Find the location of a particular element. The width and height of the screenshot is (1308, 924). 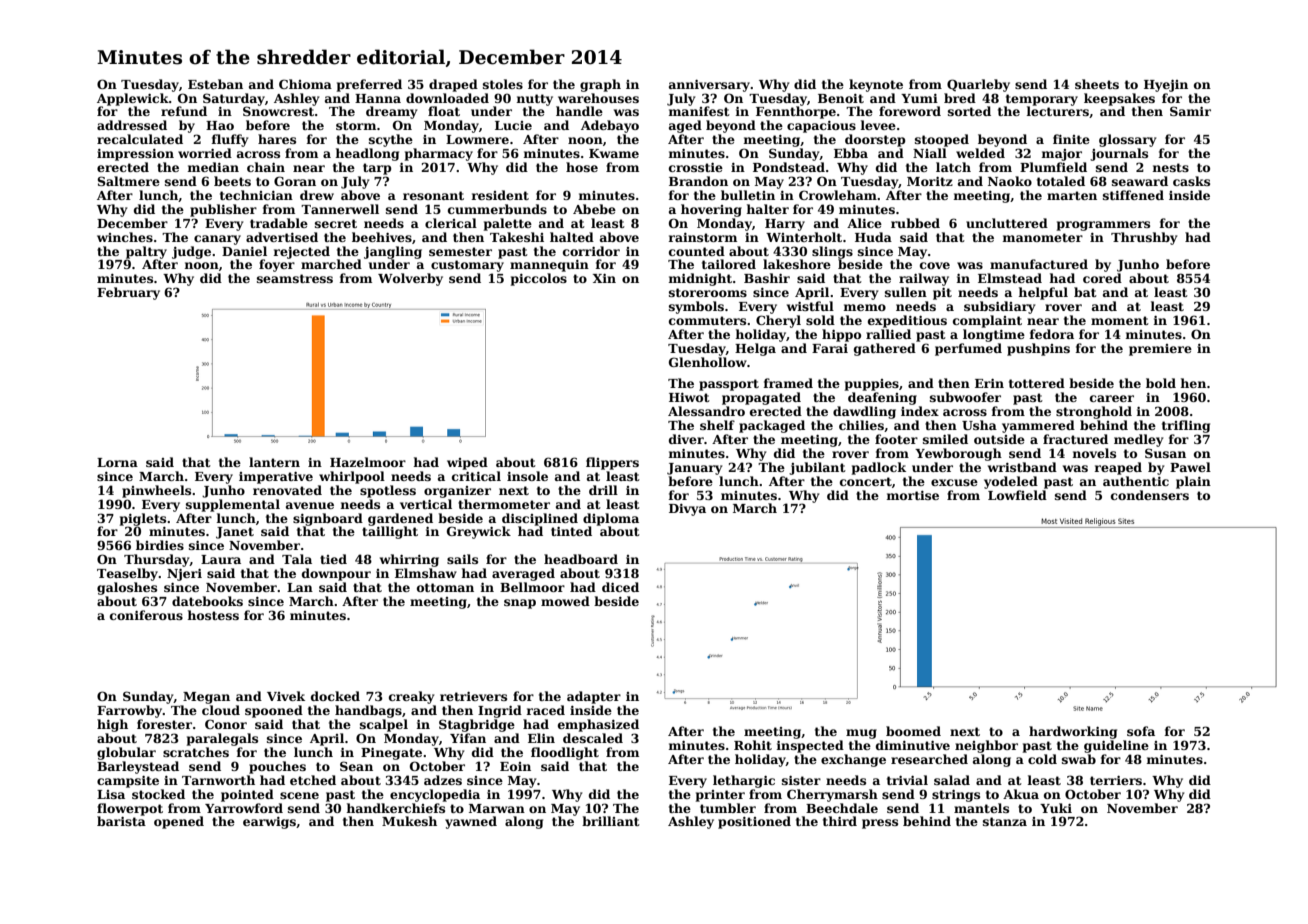

Megan is located at coordinates (206, 698).
